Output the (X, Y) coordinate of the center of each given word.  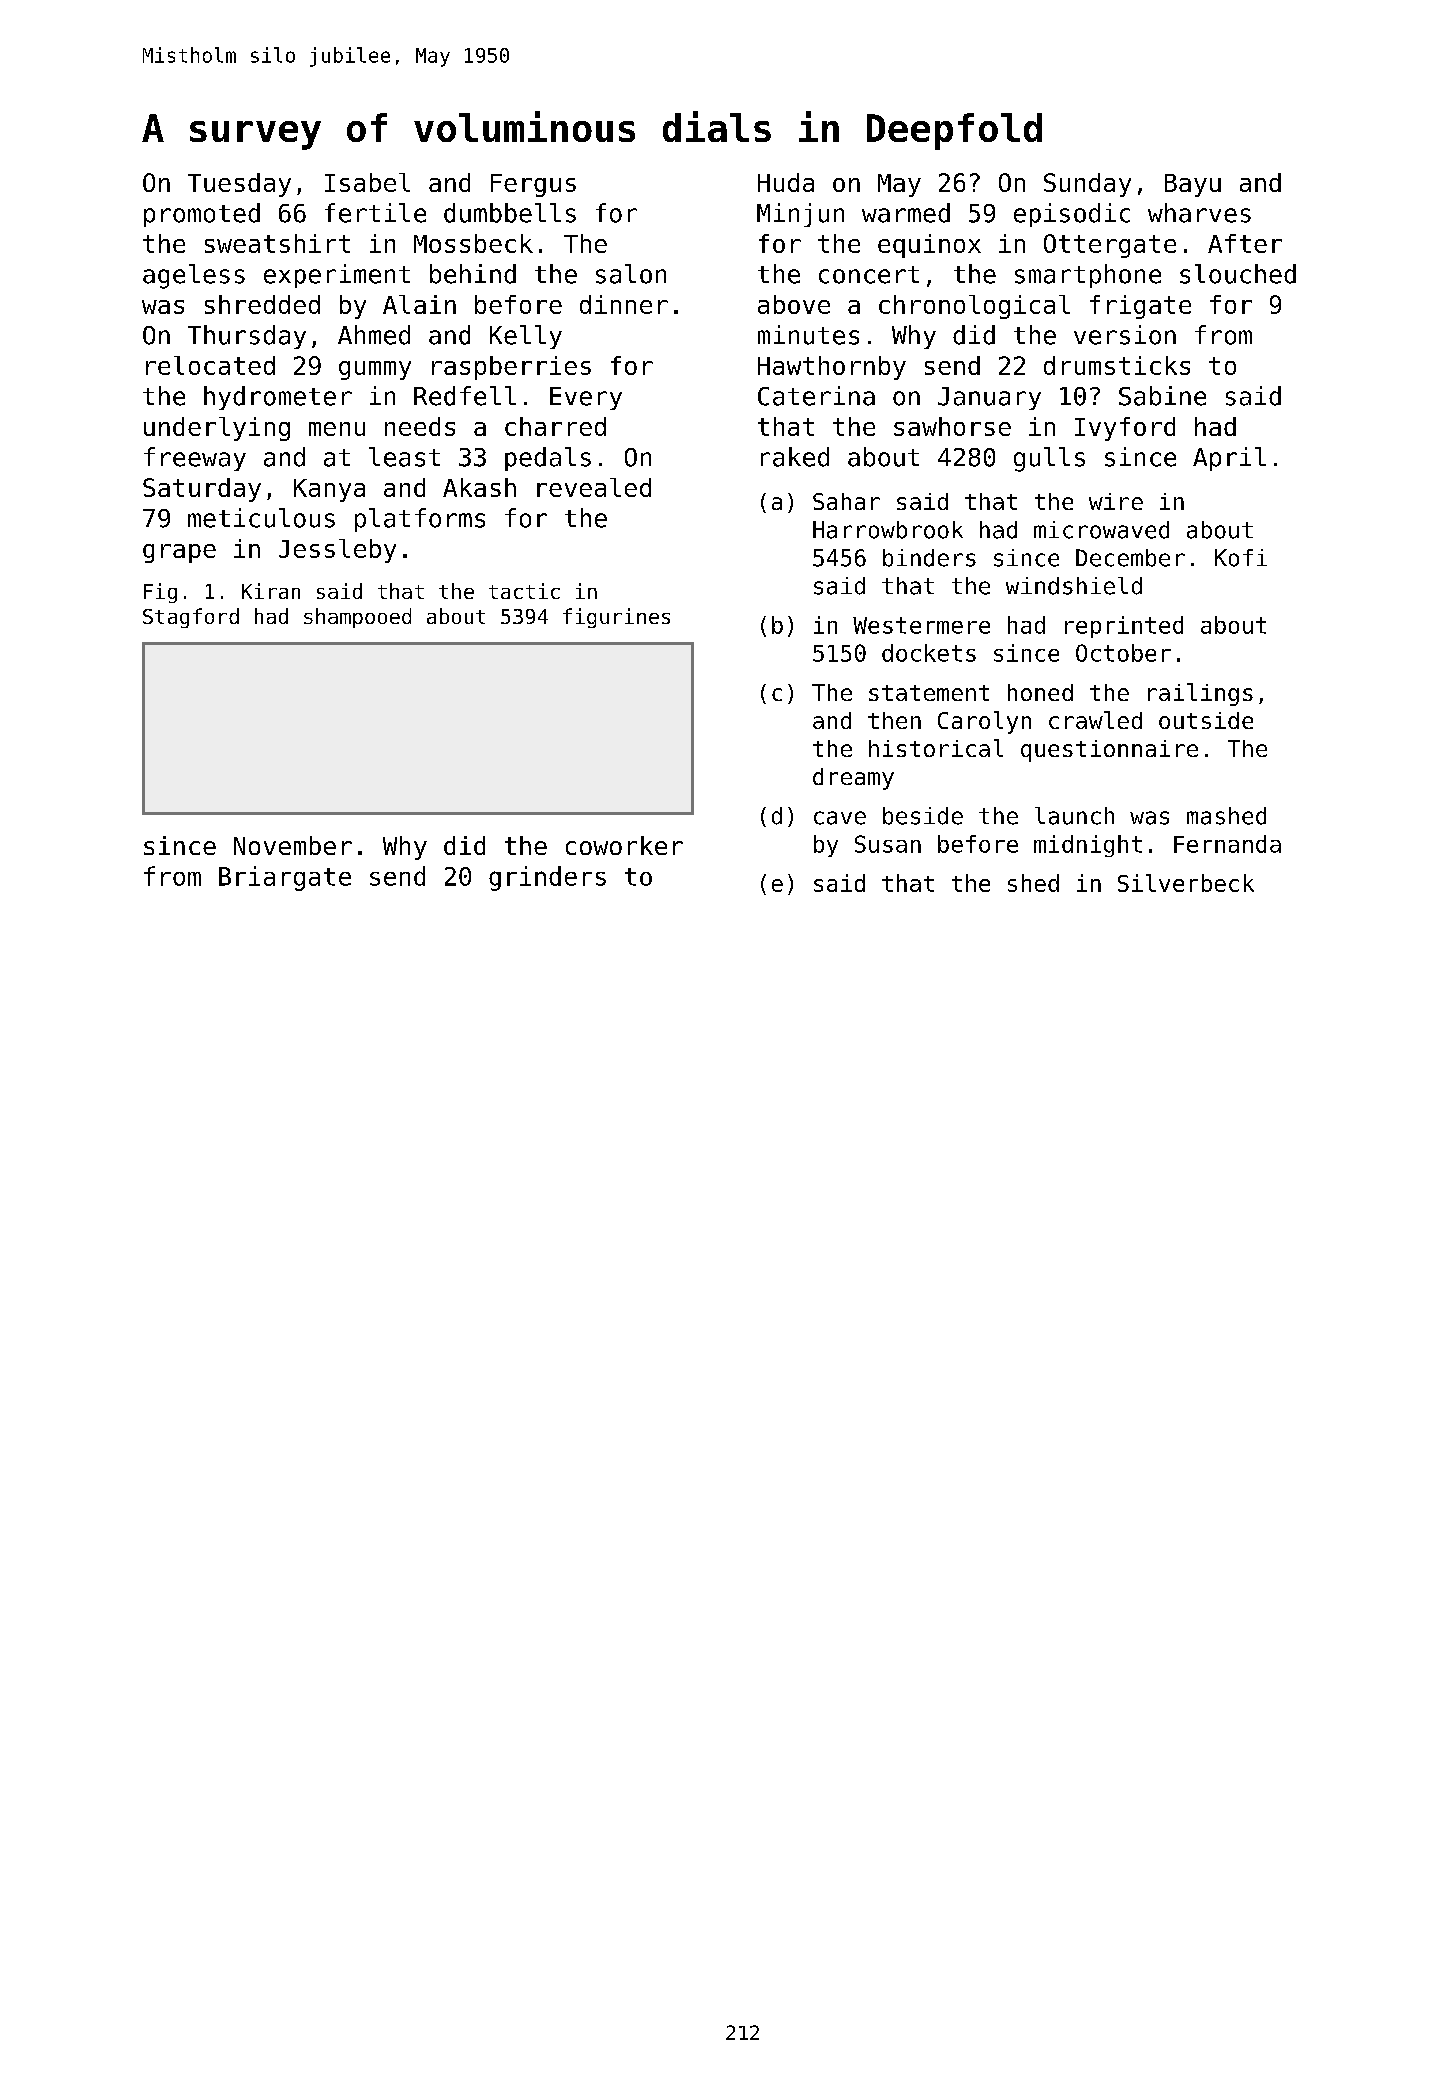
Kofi (1241, 558)
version (1125, 335)
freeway (195, 459)
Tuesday (239, 185)
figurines (616, 618)
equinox (929, 246)
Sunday (1087, 185)
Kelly (526, 337)
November (293, 845)
